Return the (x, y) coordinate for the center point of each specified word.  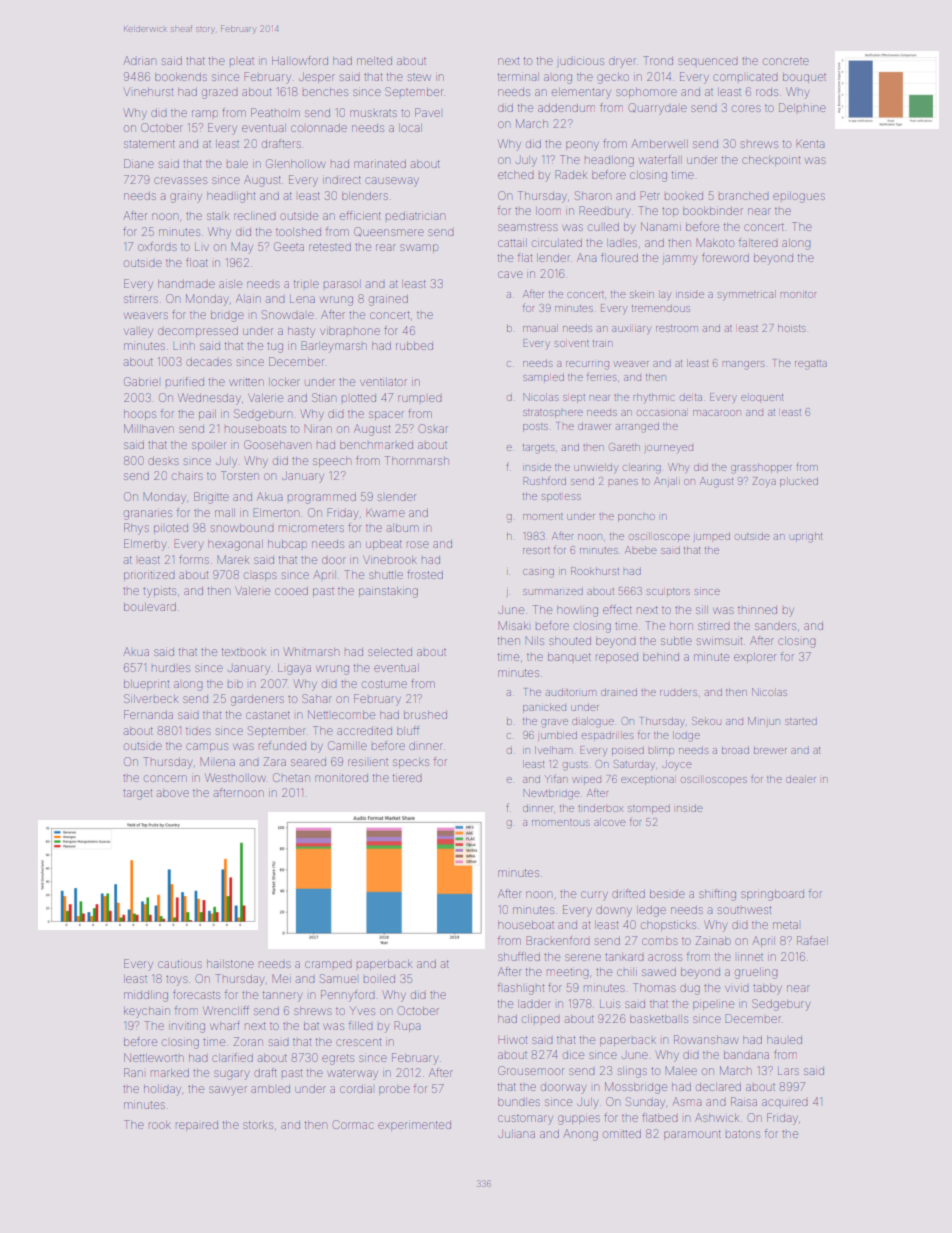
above (173, 793)
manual (540, 328)
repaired (197, 1126)
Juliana (516, 1134)
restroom (677, 328)
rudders (678, 693)
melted (374, 61)
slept (574, 398)
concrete (786, 61)
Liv (202, 247)
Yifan (556, 779)
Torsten (240, 475)
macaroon (717, 413)
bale (237, 164)
